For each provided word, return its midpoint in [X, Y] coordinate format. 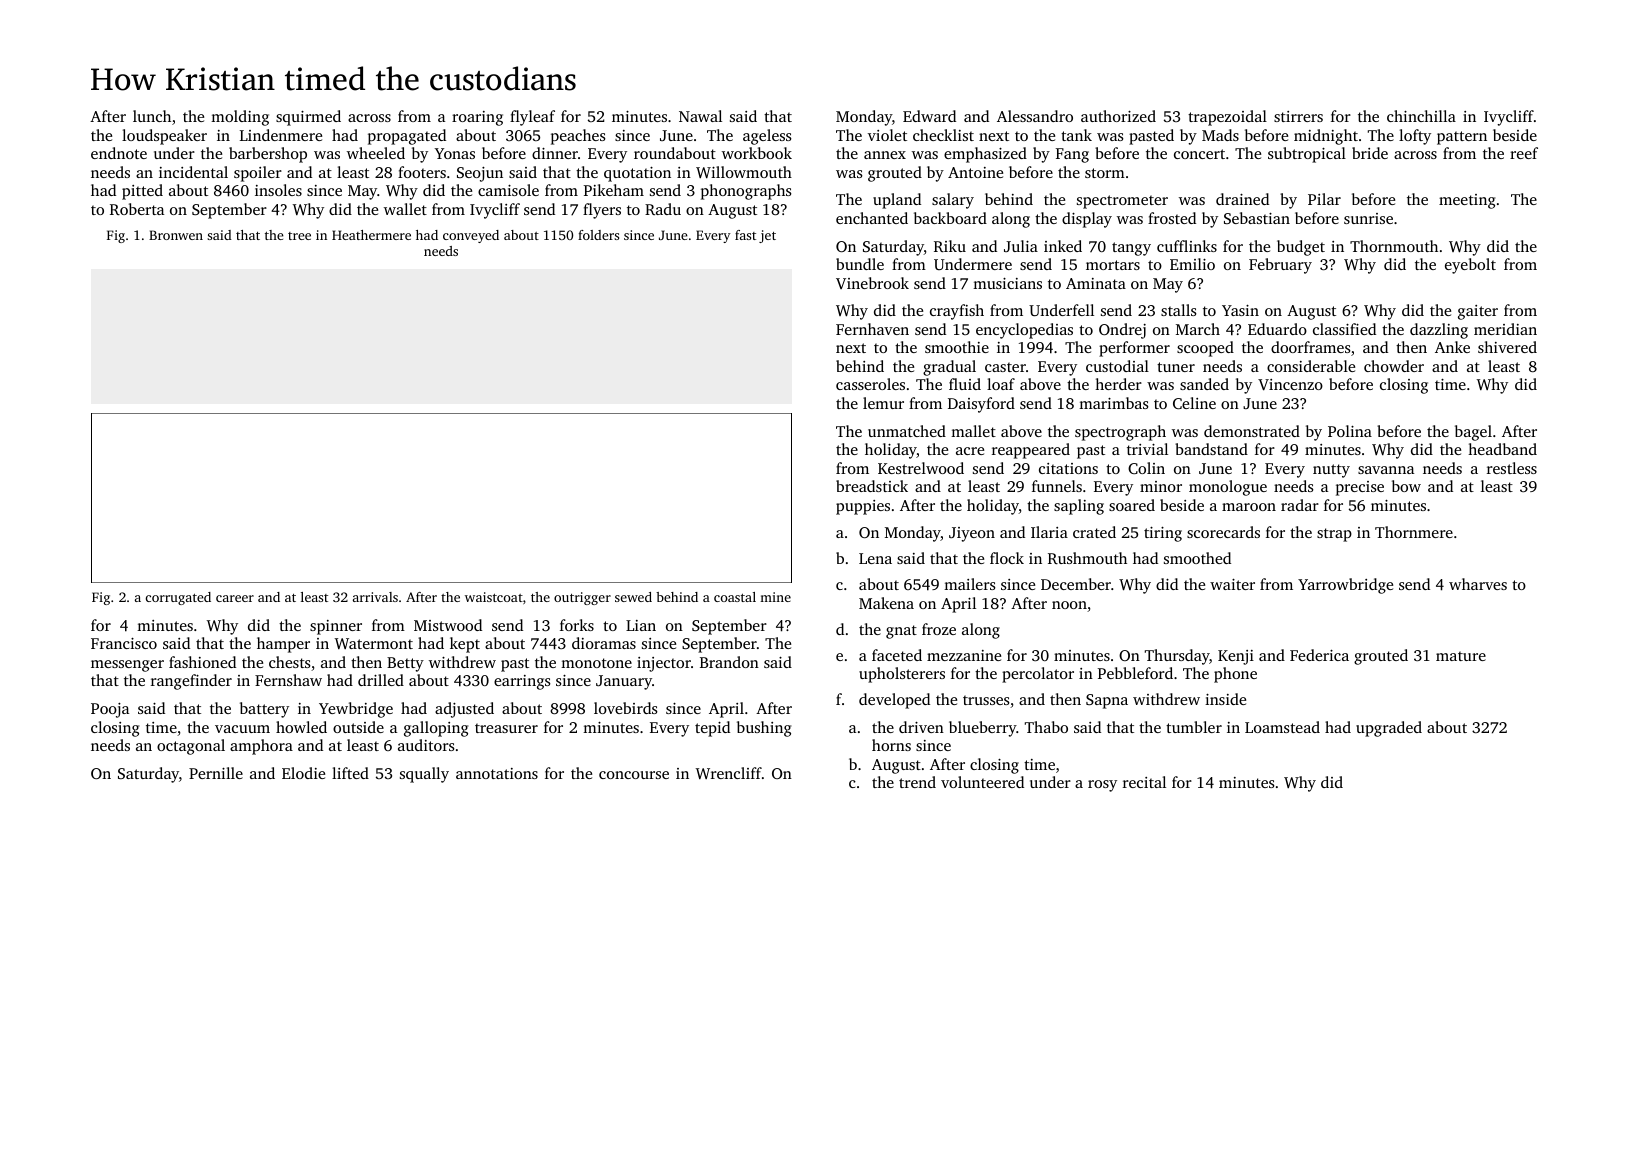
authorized [1118, 116]
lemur [883, 403]
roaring [477, 118]
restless [1512, 468]
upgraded [1389, 729]
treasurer [506, 728]
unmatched [907, 431]
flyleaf [532, 118]
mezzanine [964, 655]
